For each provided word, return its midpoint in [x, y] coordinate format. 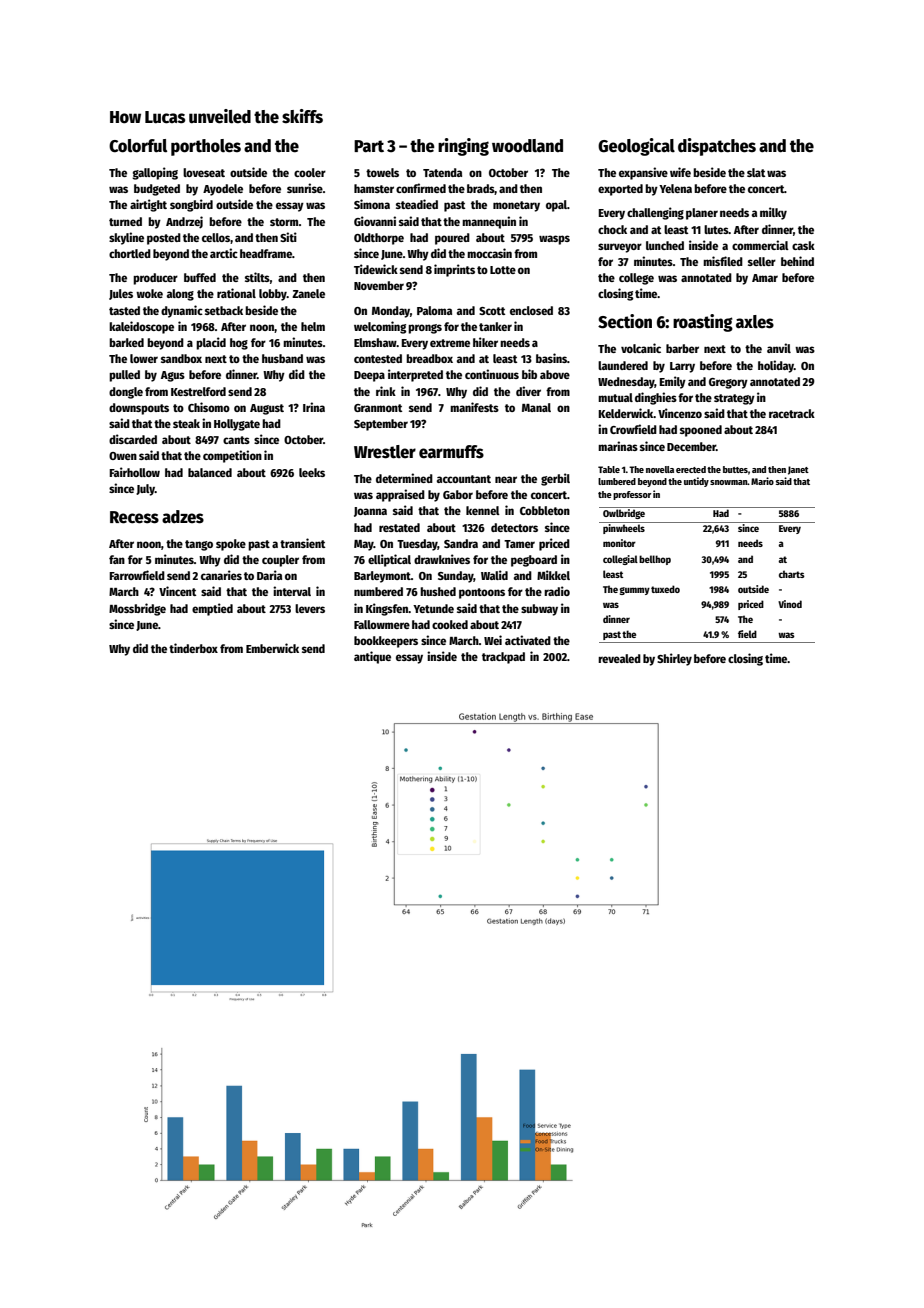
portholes [206, 147]
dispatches [717, 147]
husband [282, 358]
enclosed [531, 310]
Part [369, 146]
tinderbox [193, 648]
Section [625, 321]
